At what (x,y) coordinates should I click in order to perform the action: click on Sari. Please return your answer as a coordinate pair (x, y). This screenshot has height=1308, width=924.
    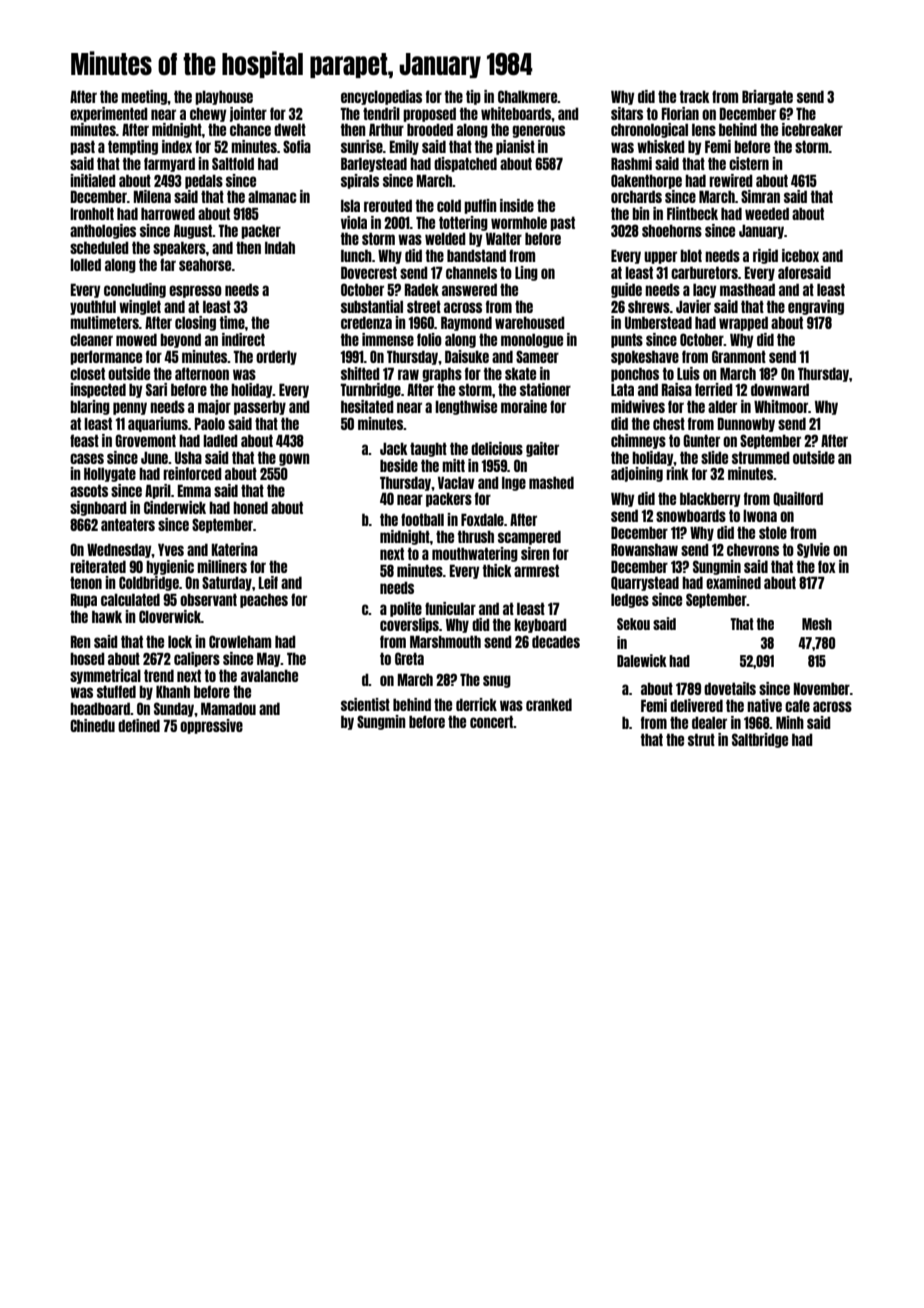
    Looking at the image, I should click on (156, 389).
